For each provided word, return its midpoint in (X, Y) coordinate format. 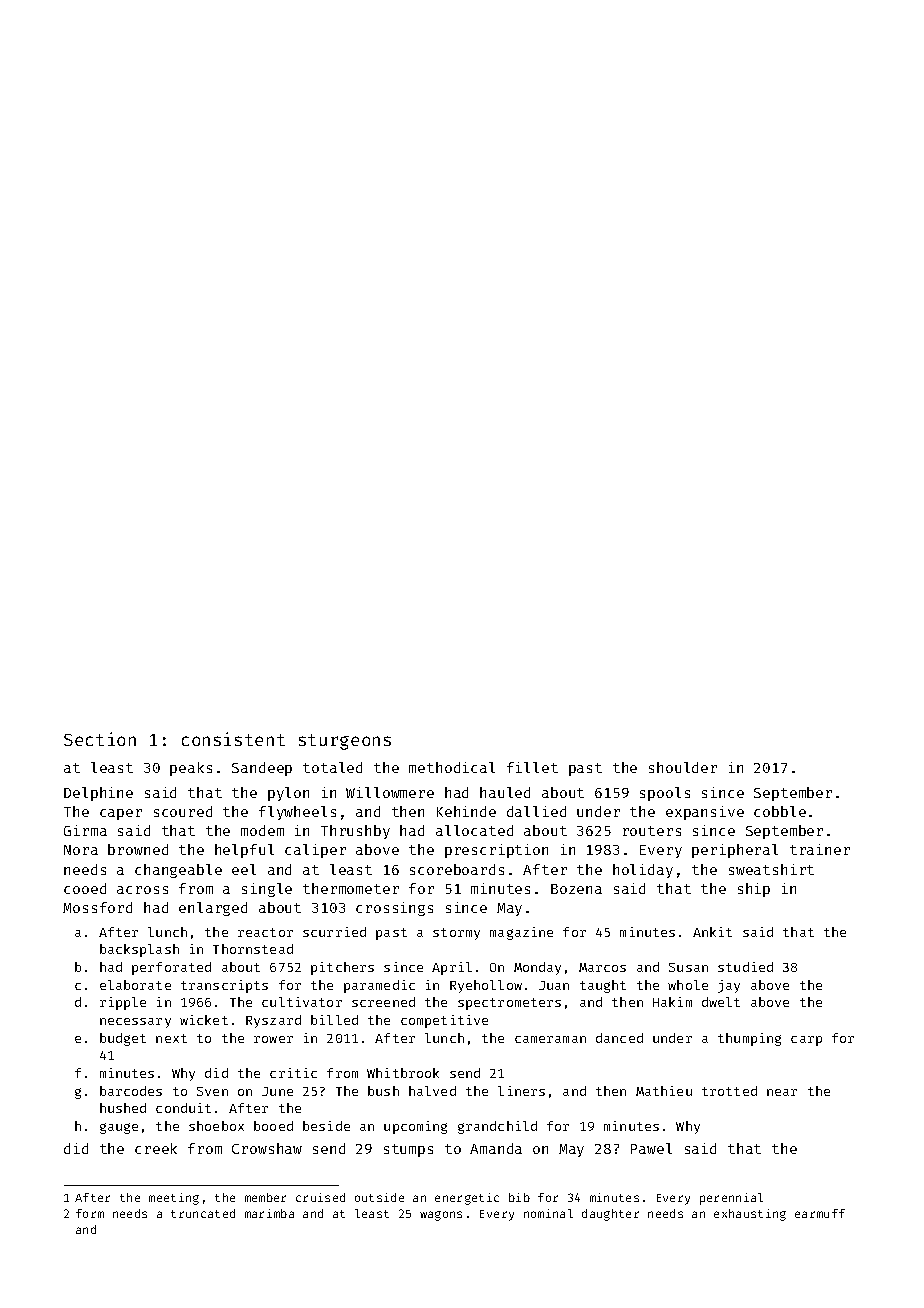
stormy (456, 934)
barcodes (131, 1091)
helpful (244, 851)
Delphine (98, 794)
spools (665, 794)
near (782, 1092)
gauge (119, 1128)
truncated (203, 1213)
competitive (444, 1021)
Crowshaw (267, 1148)
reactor (265, 932)
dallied (536, 811)
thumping (749, 1039)
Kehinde (466, 811)
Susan (688, 967)
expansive (705, 813)
